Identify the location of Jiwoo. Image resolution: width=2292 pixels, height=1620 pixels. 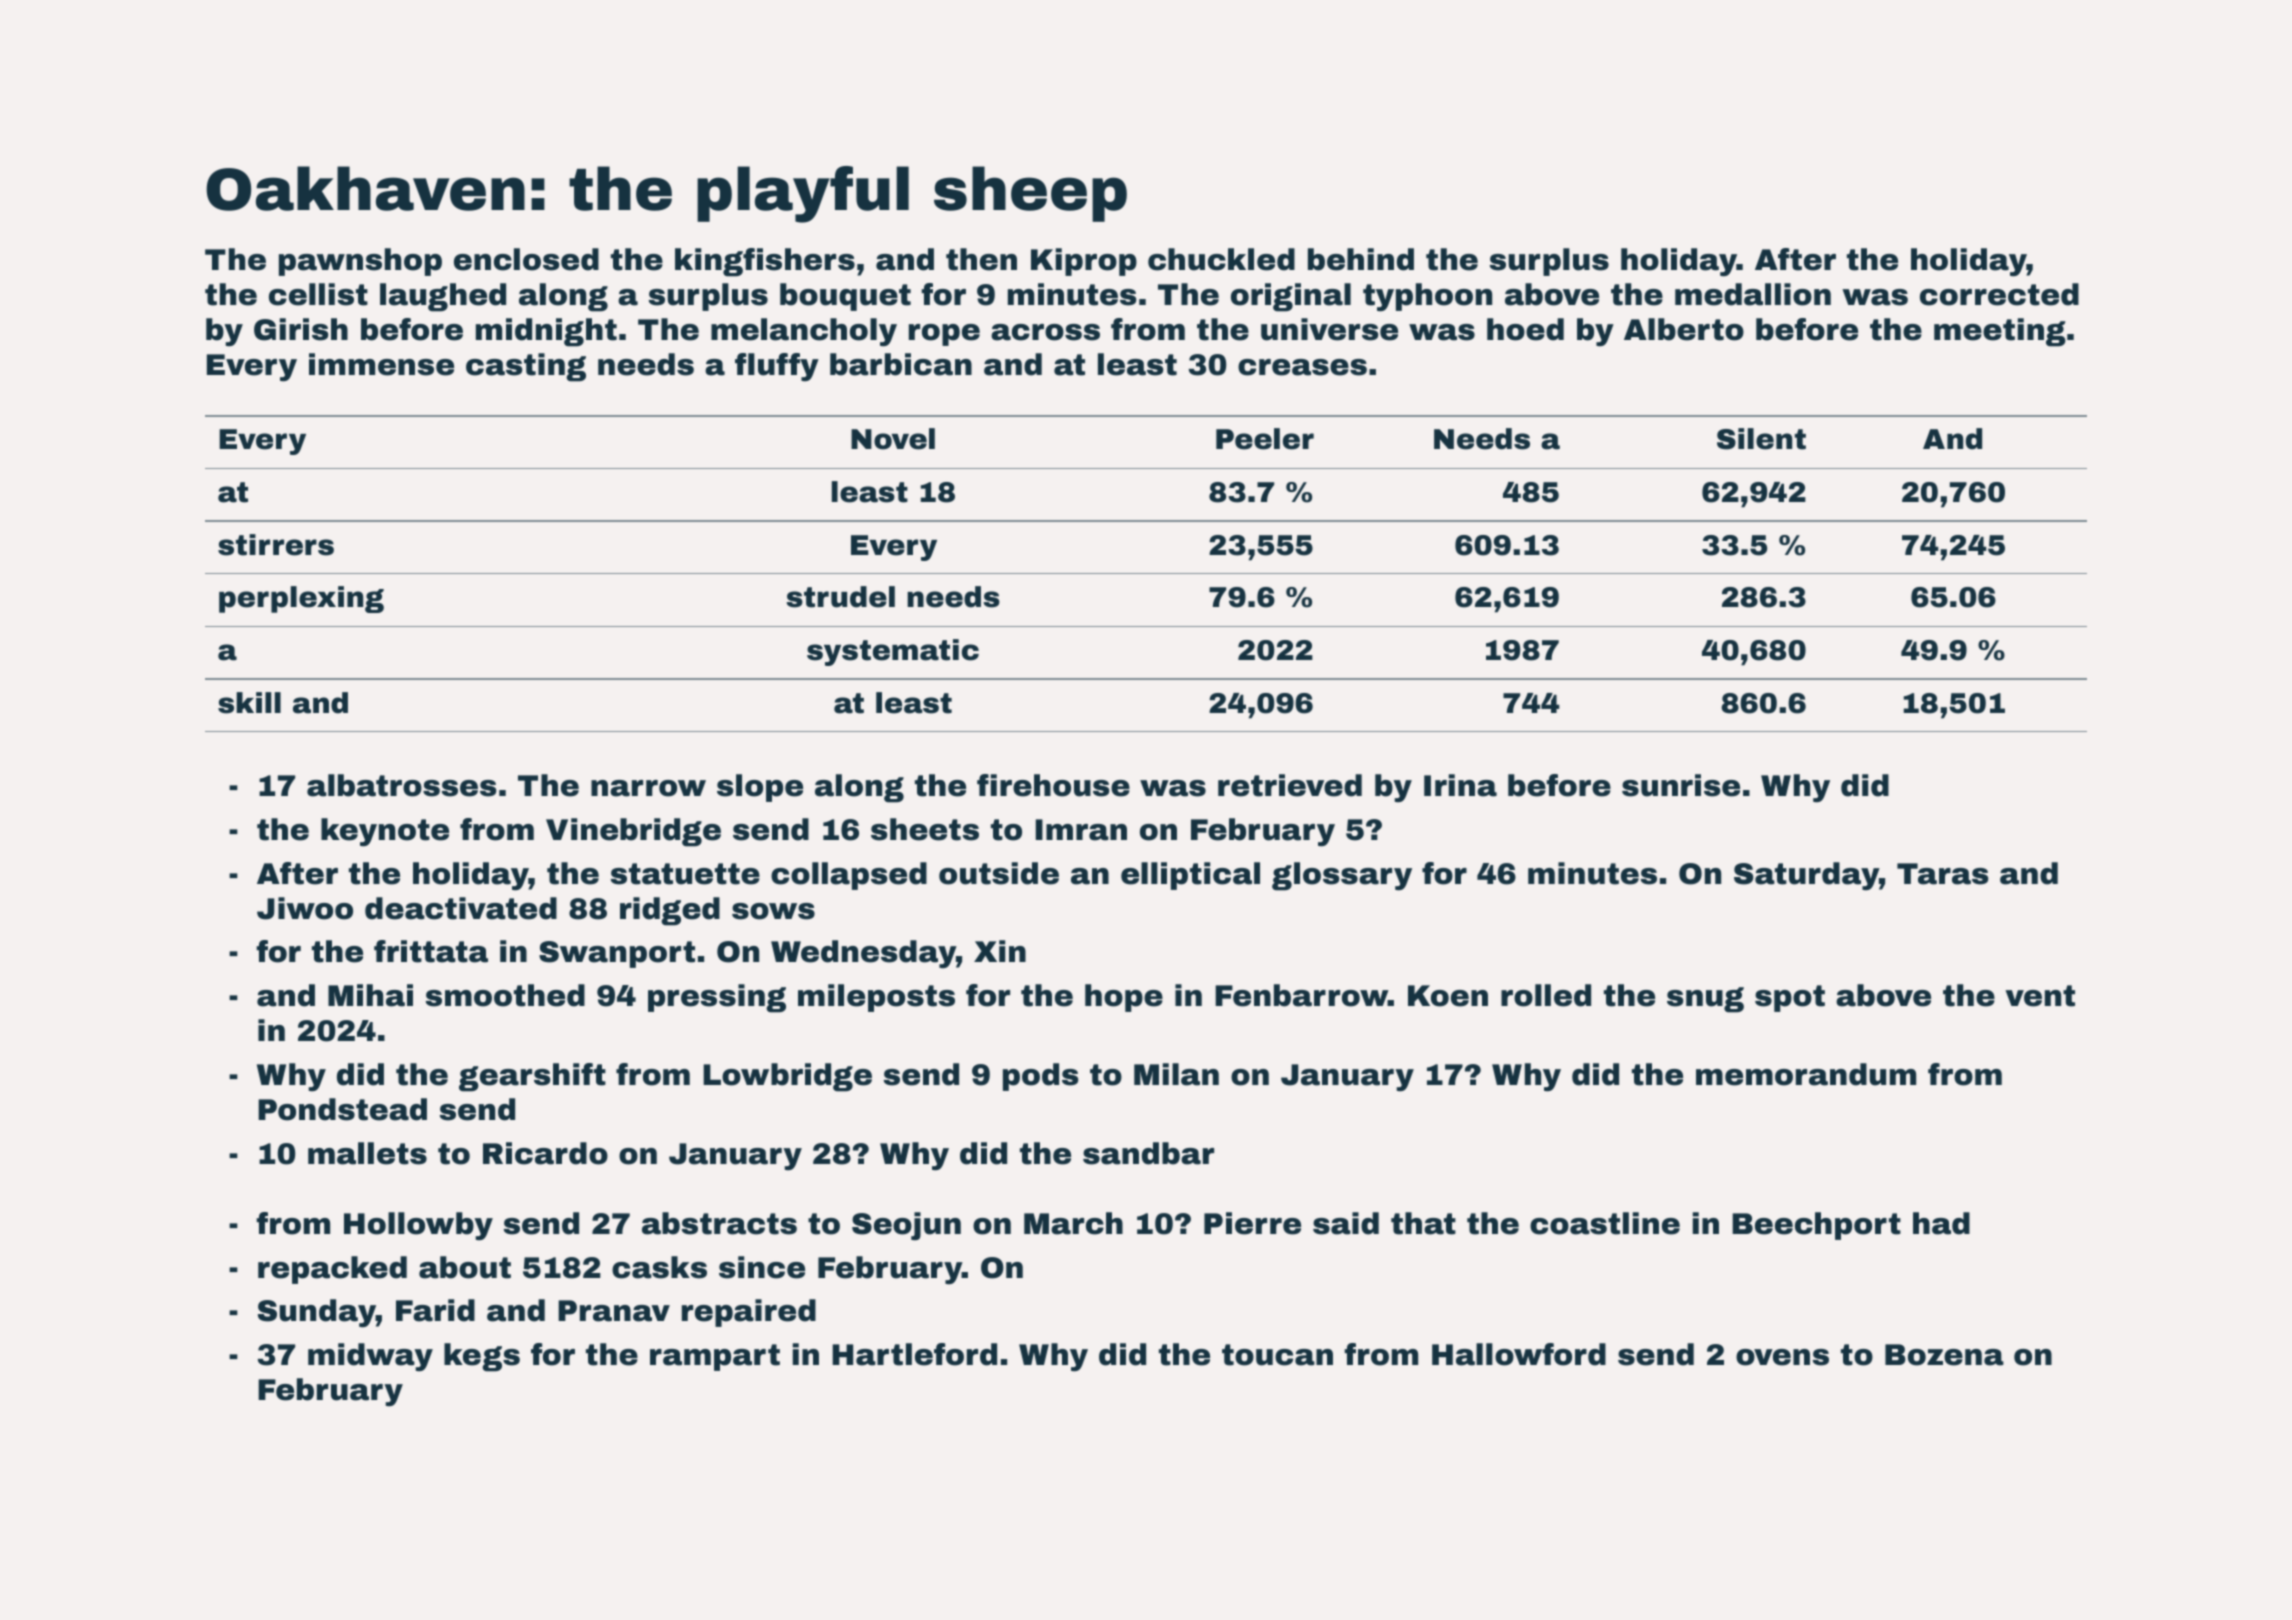
(305, 908).
